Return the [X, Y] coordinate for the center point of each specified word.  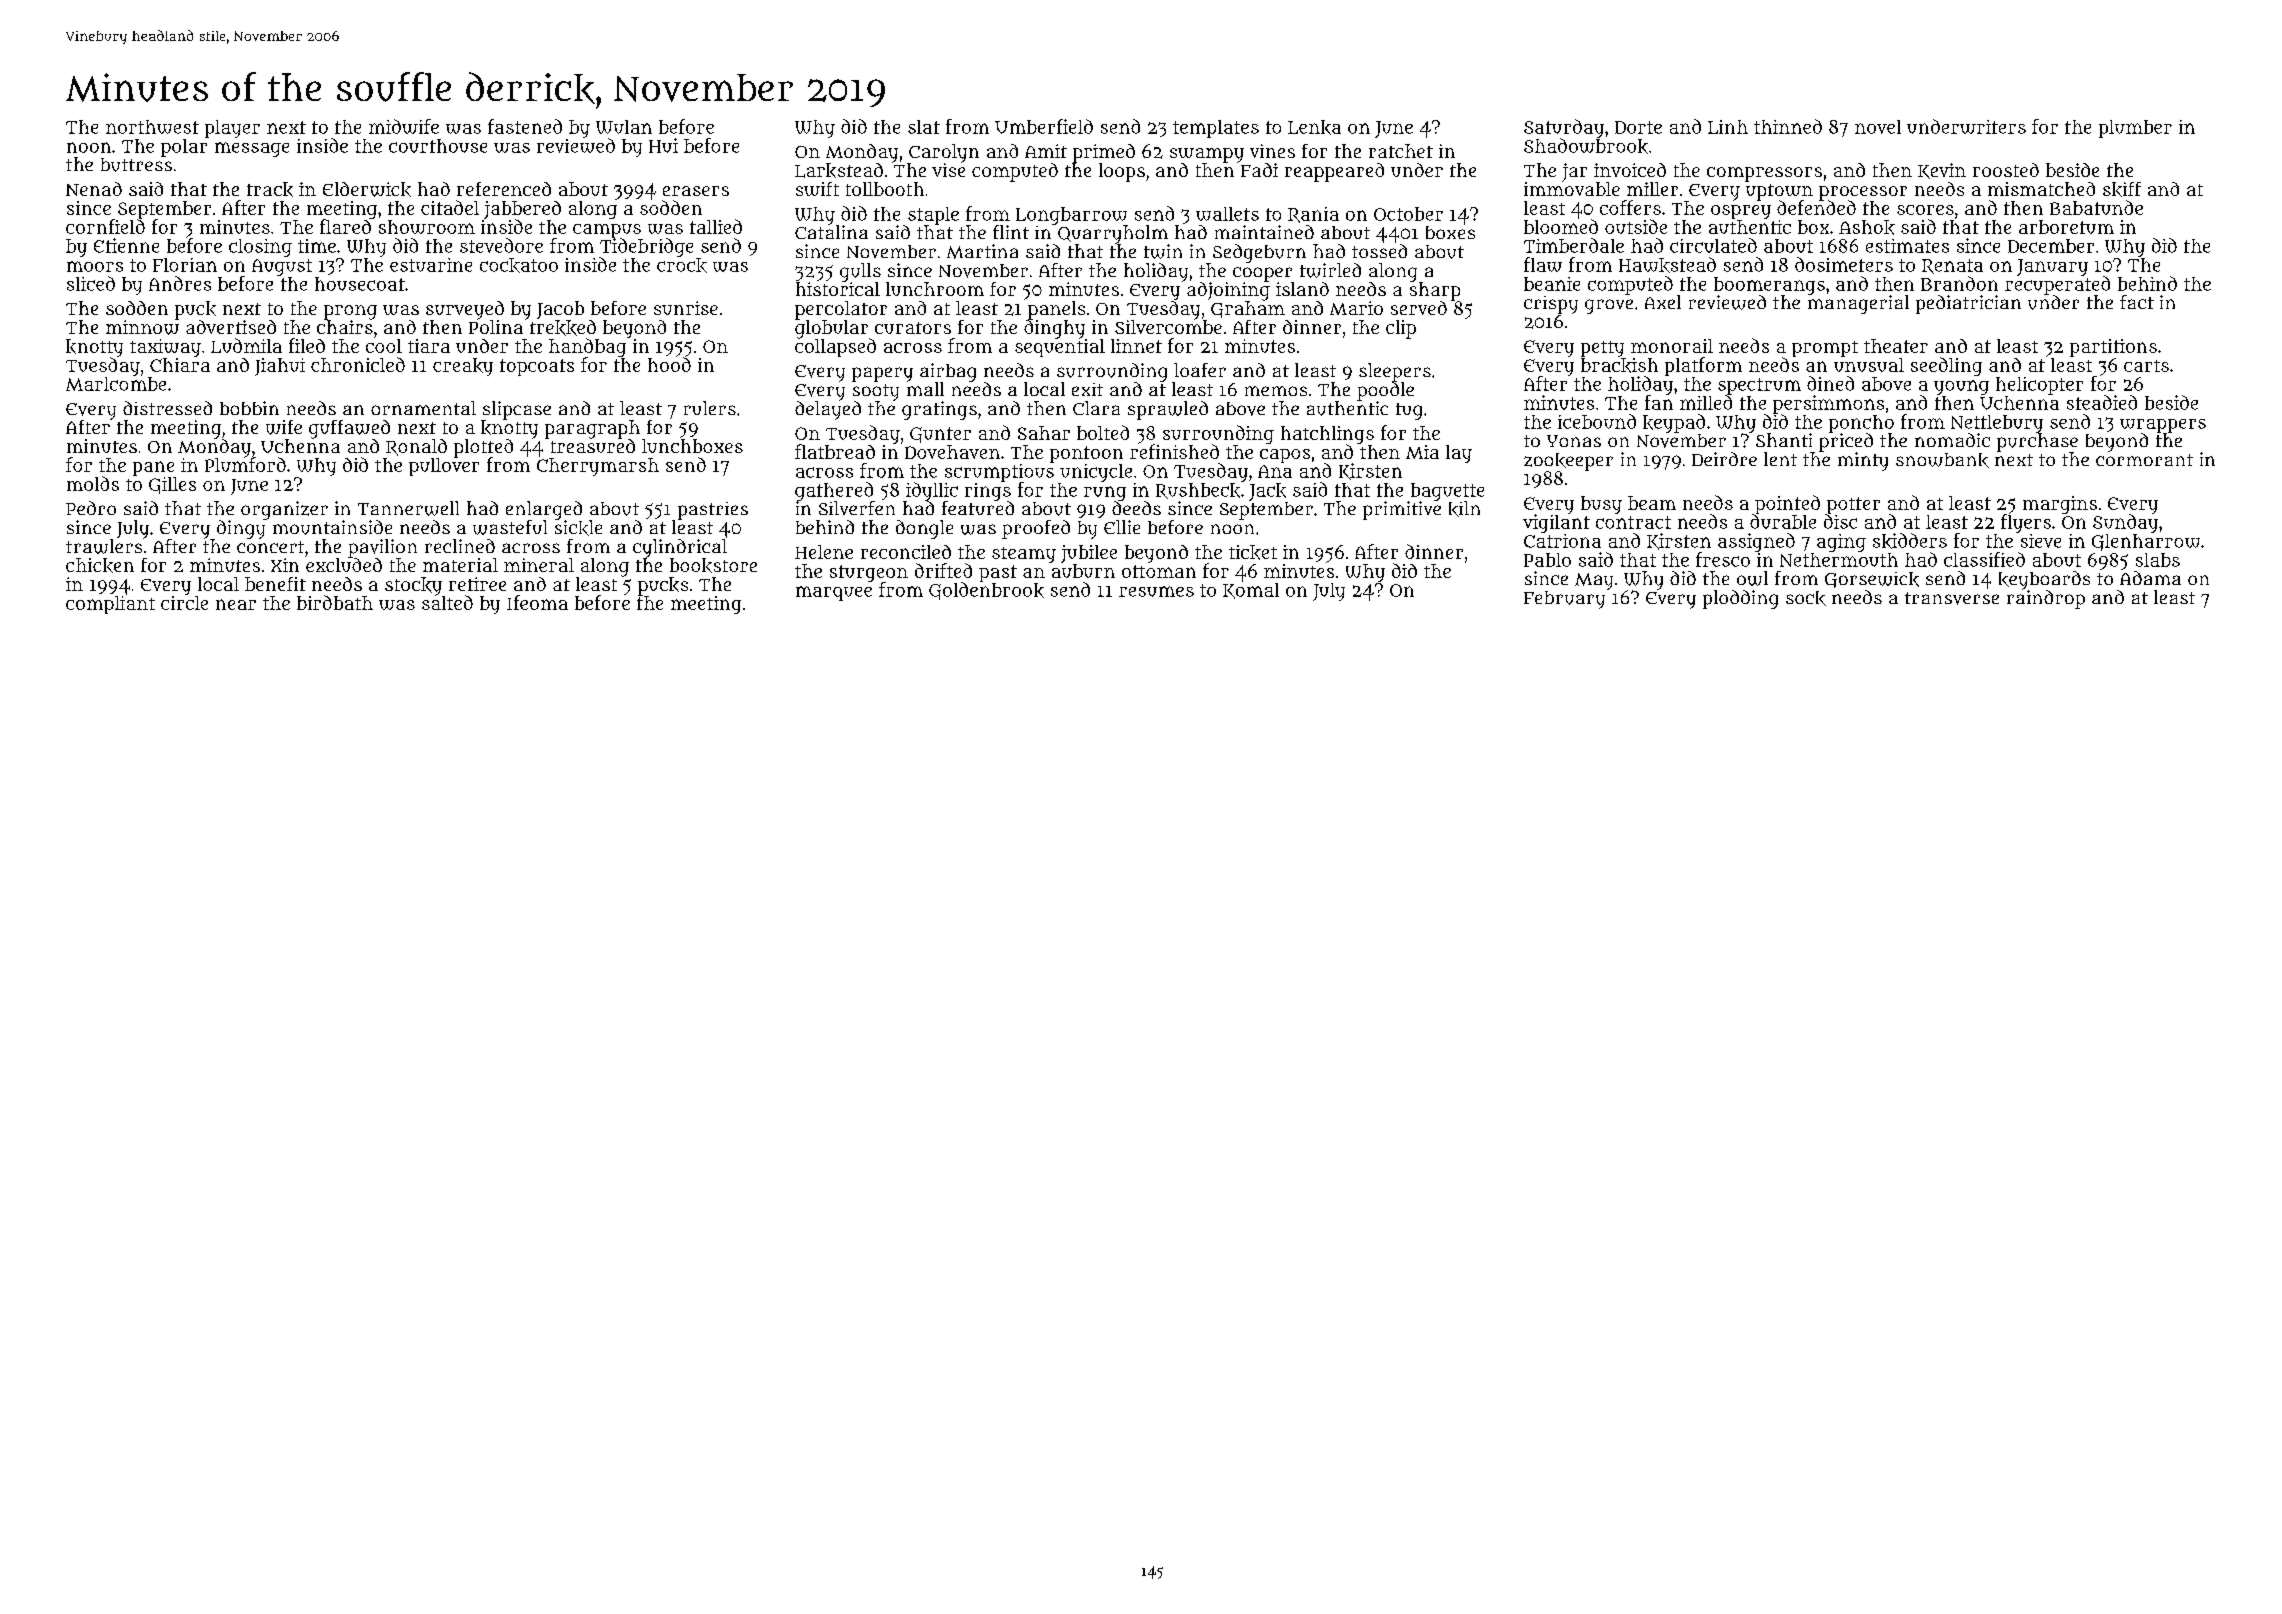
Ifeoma [537, 602]
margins [2060, 505]
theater [1896, 346]
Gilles [172, 485]
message [252, 149]
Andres [180, 283]
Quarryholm [1113, 234]
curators [913, 328]
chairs [345, 327]
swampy [1207, 155]
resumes [1156, 591]
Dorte [1638, 127]
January [2052, 267]
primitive [1402, 510]
